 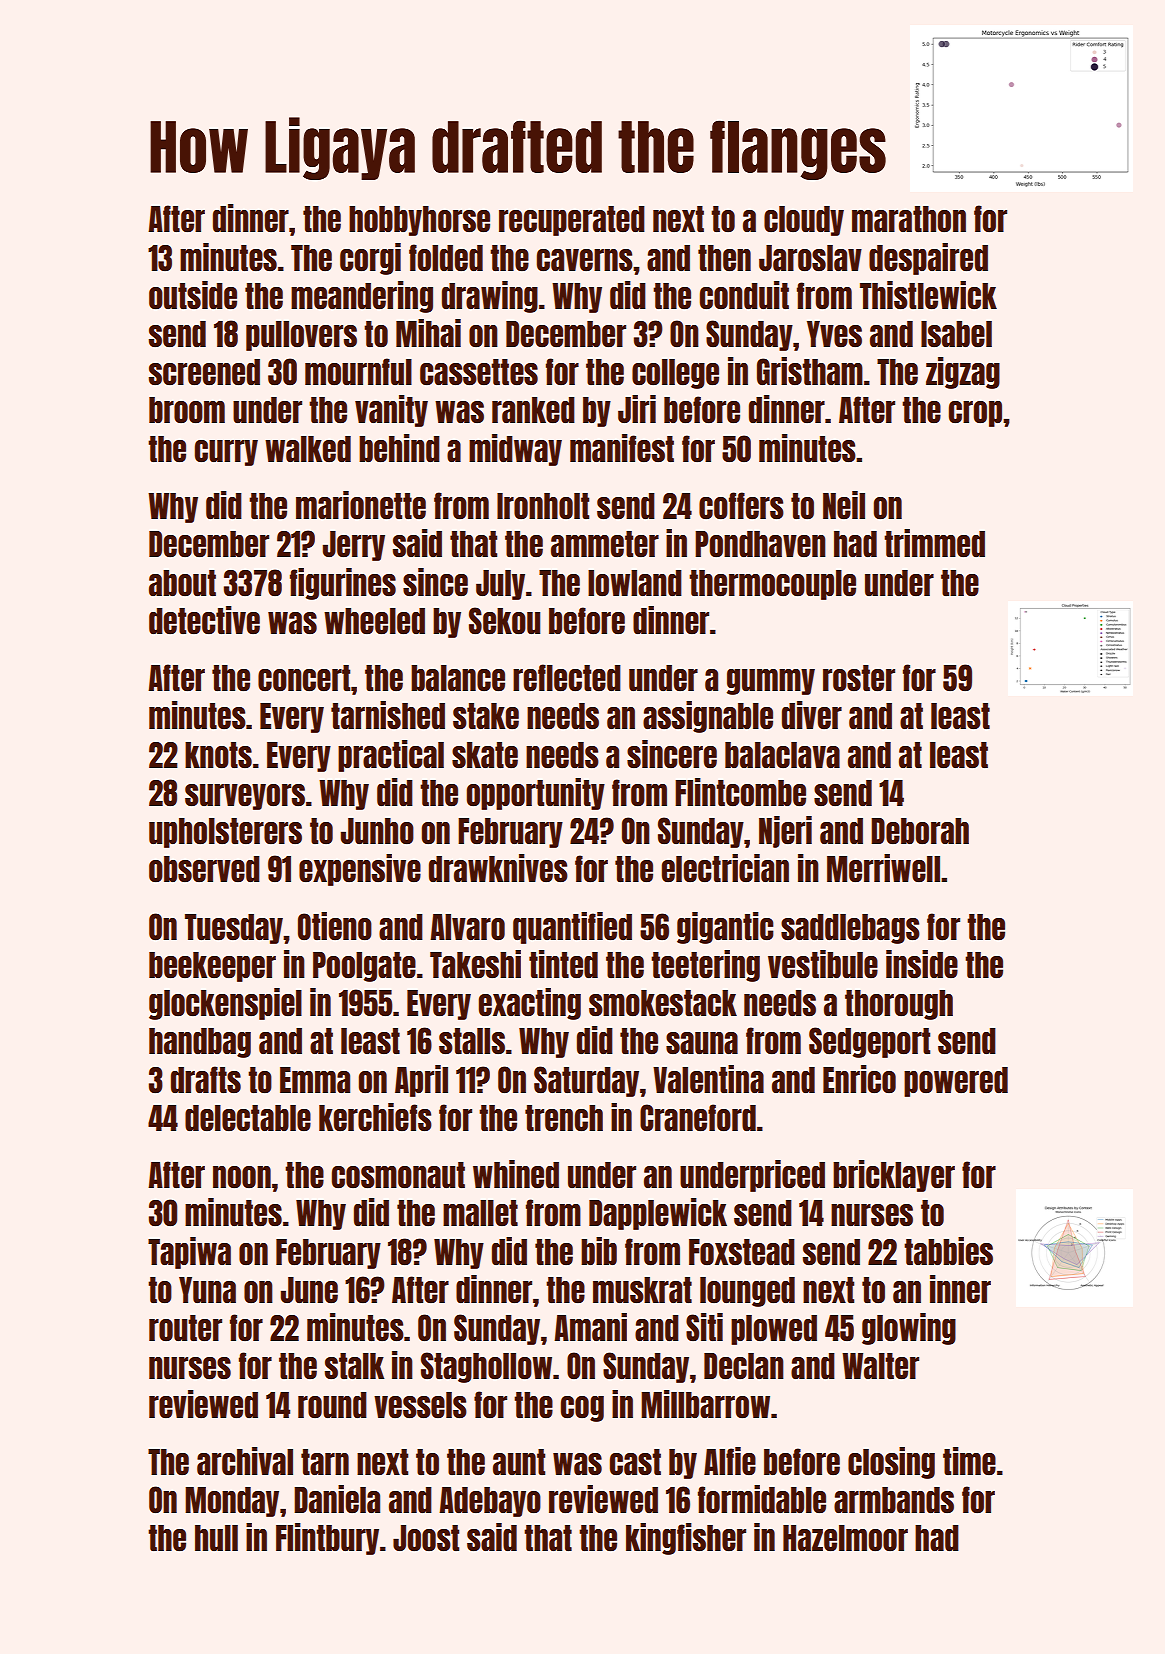 What do you see at coordinates (909, 1329) in the screenshot?
I see `glowing` at bounding box center [909, 1329].
